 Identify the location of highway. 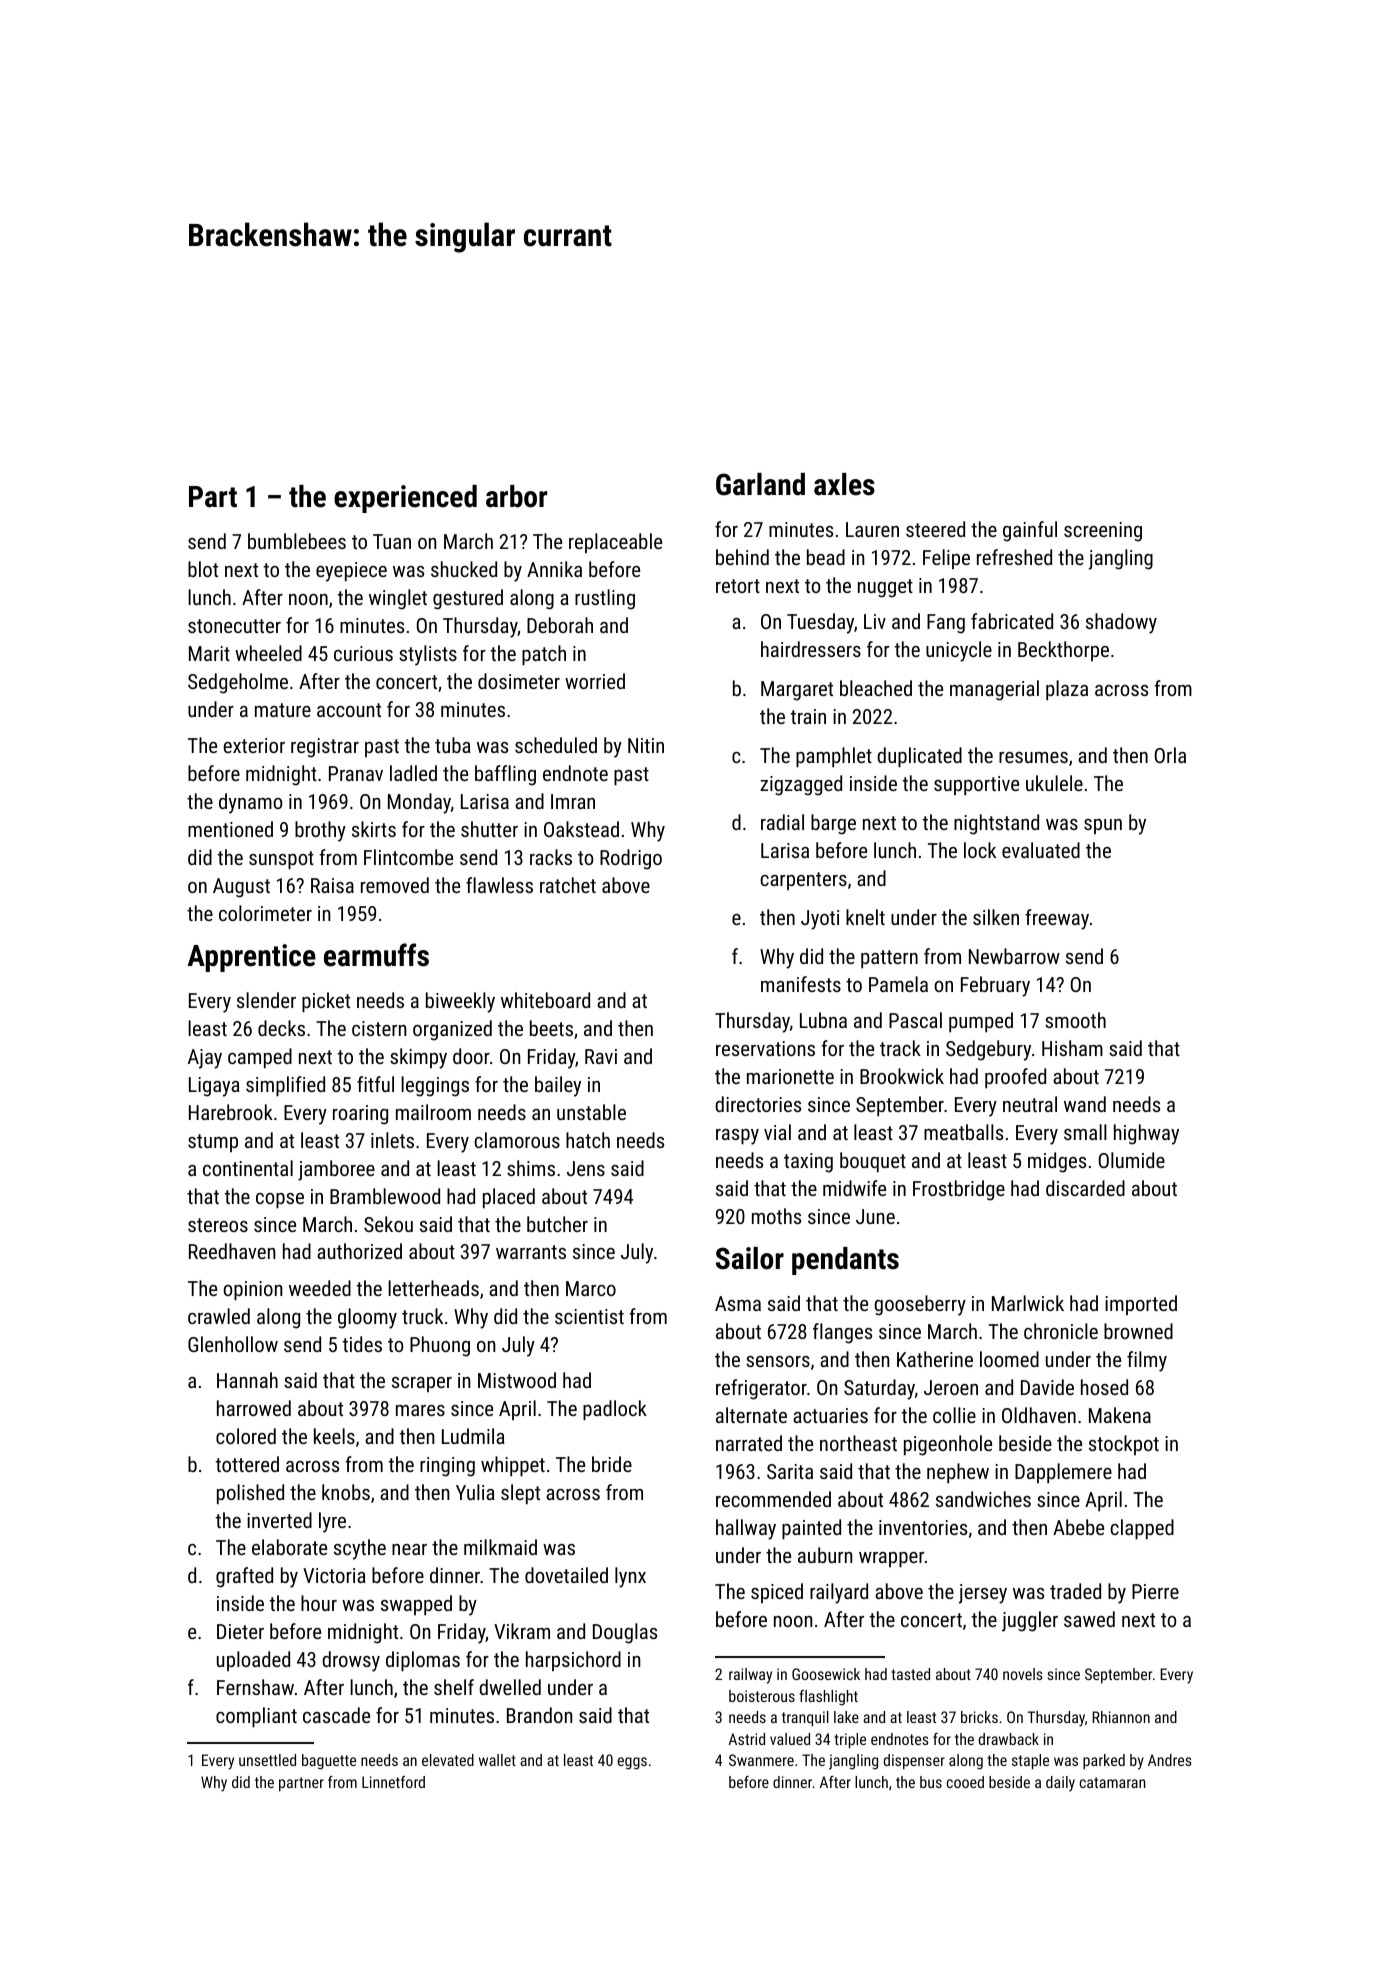
(1146, 1134).
